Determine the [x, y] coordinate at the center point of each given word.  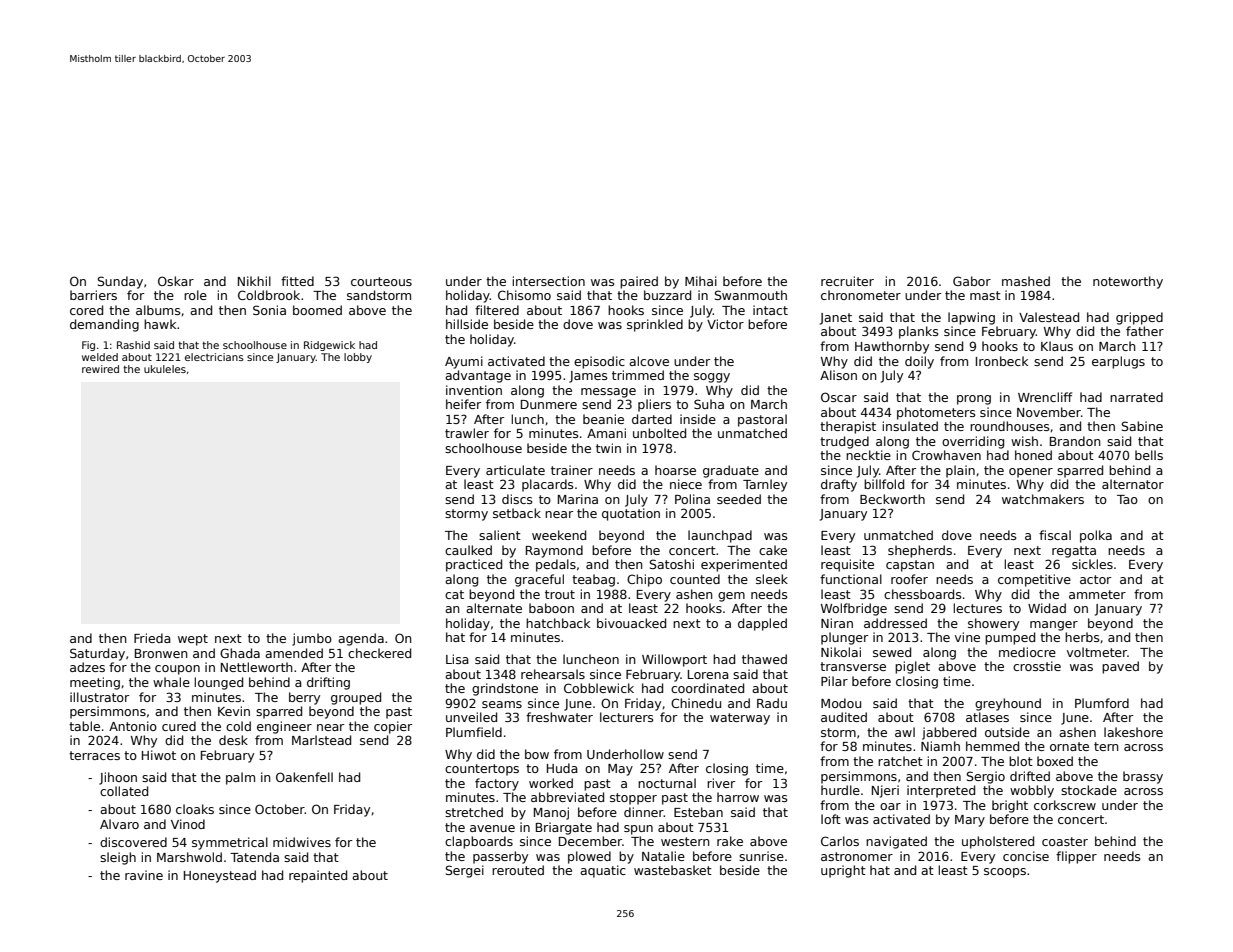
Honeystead [220, 876]
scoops [1005, 873]
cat [454, 594]
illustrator [99, 697]
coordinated [707, 688]
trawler [467, 433]
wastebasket [673, 870]
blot [1021, 761]
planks [919, 332]
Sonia [269, 310]
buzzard [667, 295]
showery [993, 624]
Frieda [152, 638]
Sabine [1142, 426]
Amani [606, 433]
